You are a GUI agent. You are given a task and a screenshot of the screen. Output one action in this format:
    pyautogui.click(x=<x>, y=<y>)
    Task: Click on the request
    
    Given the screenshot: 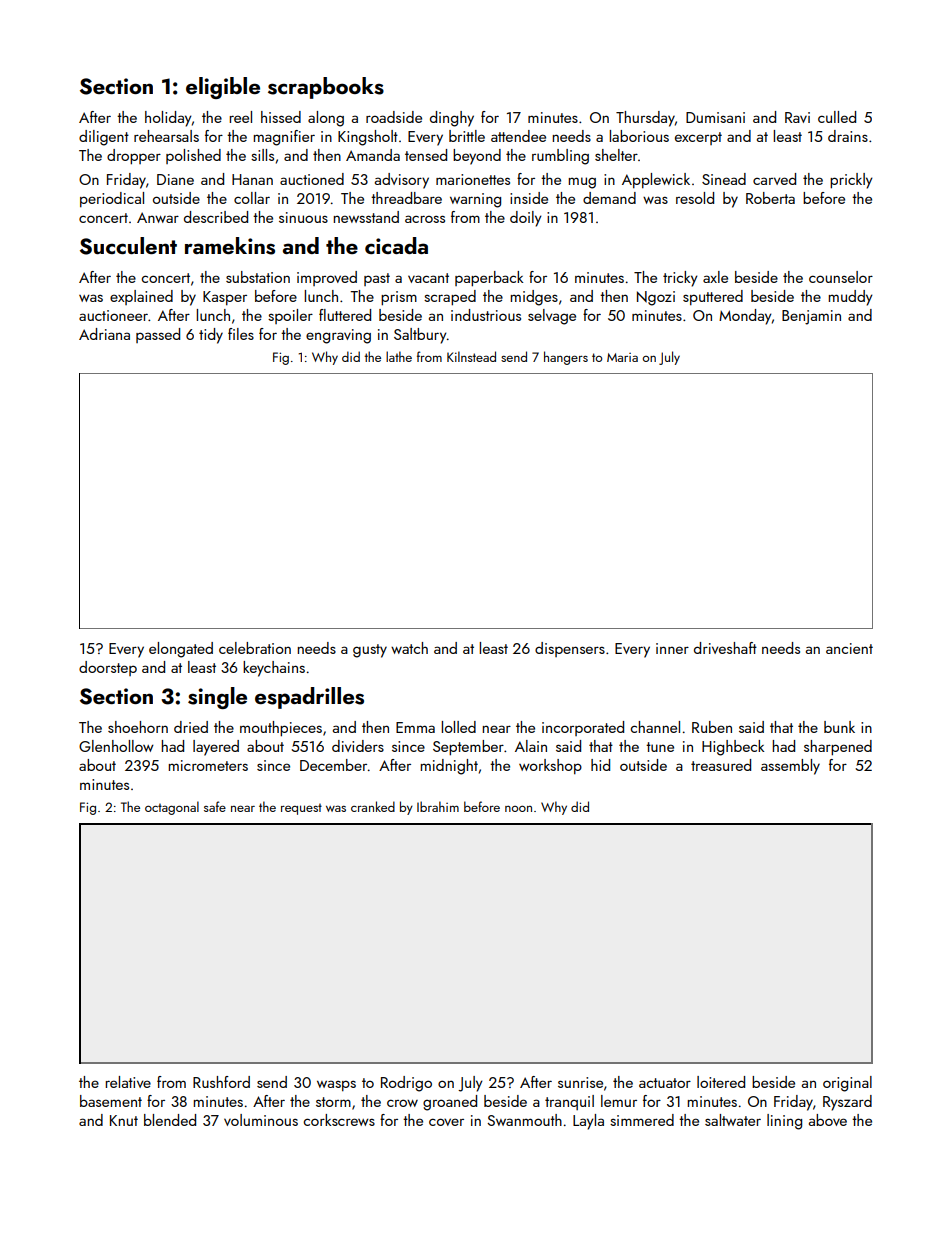 What is the action you would take?
    pyautogui.click(x=301, y=809)
